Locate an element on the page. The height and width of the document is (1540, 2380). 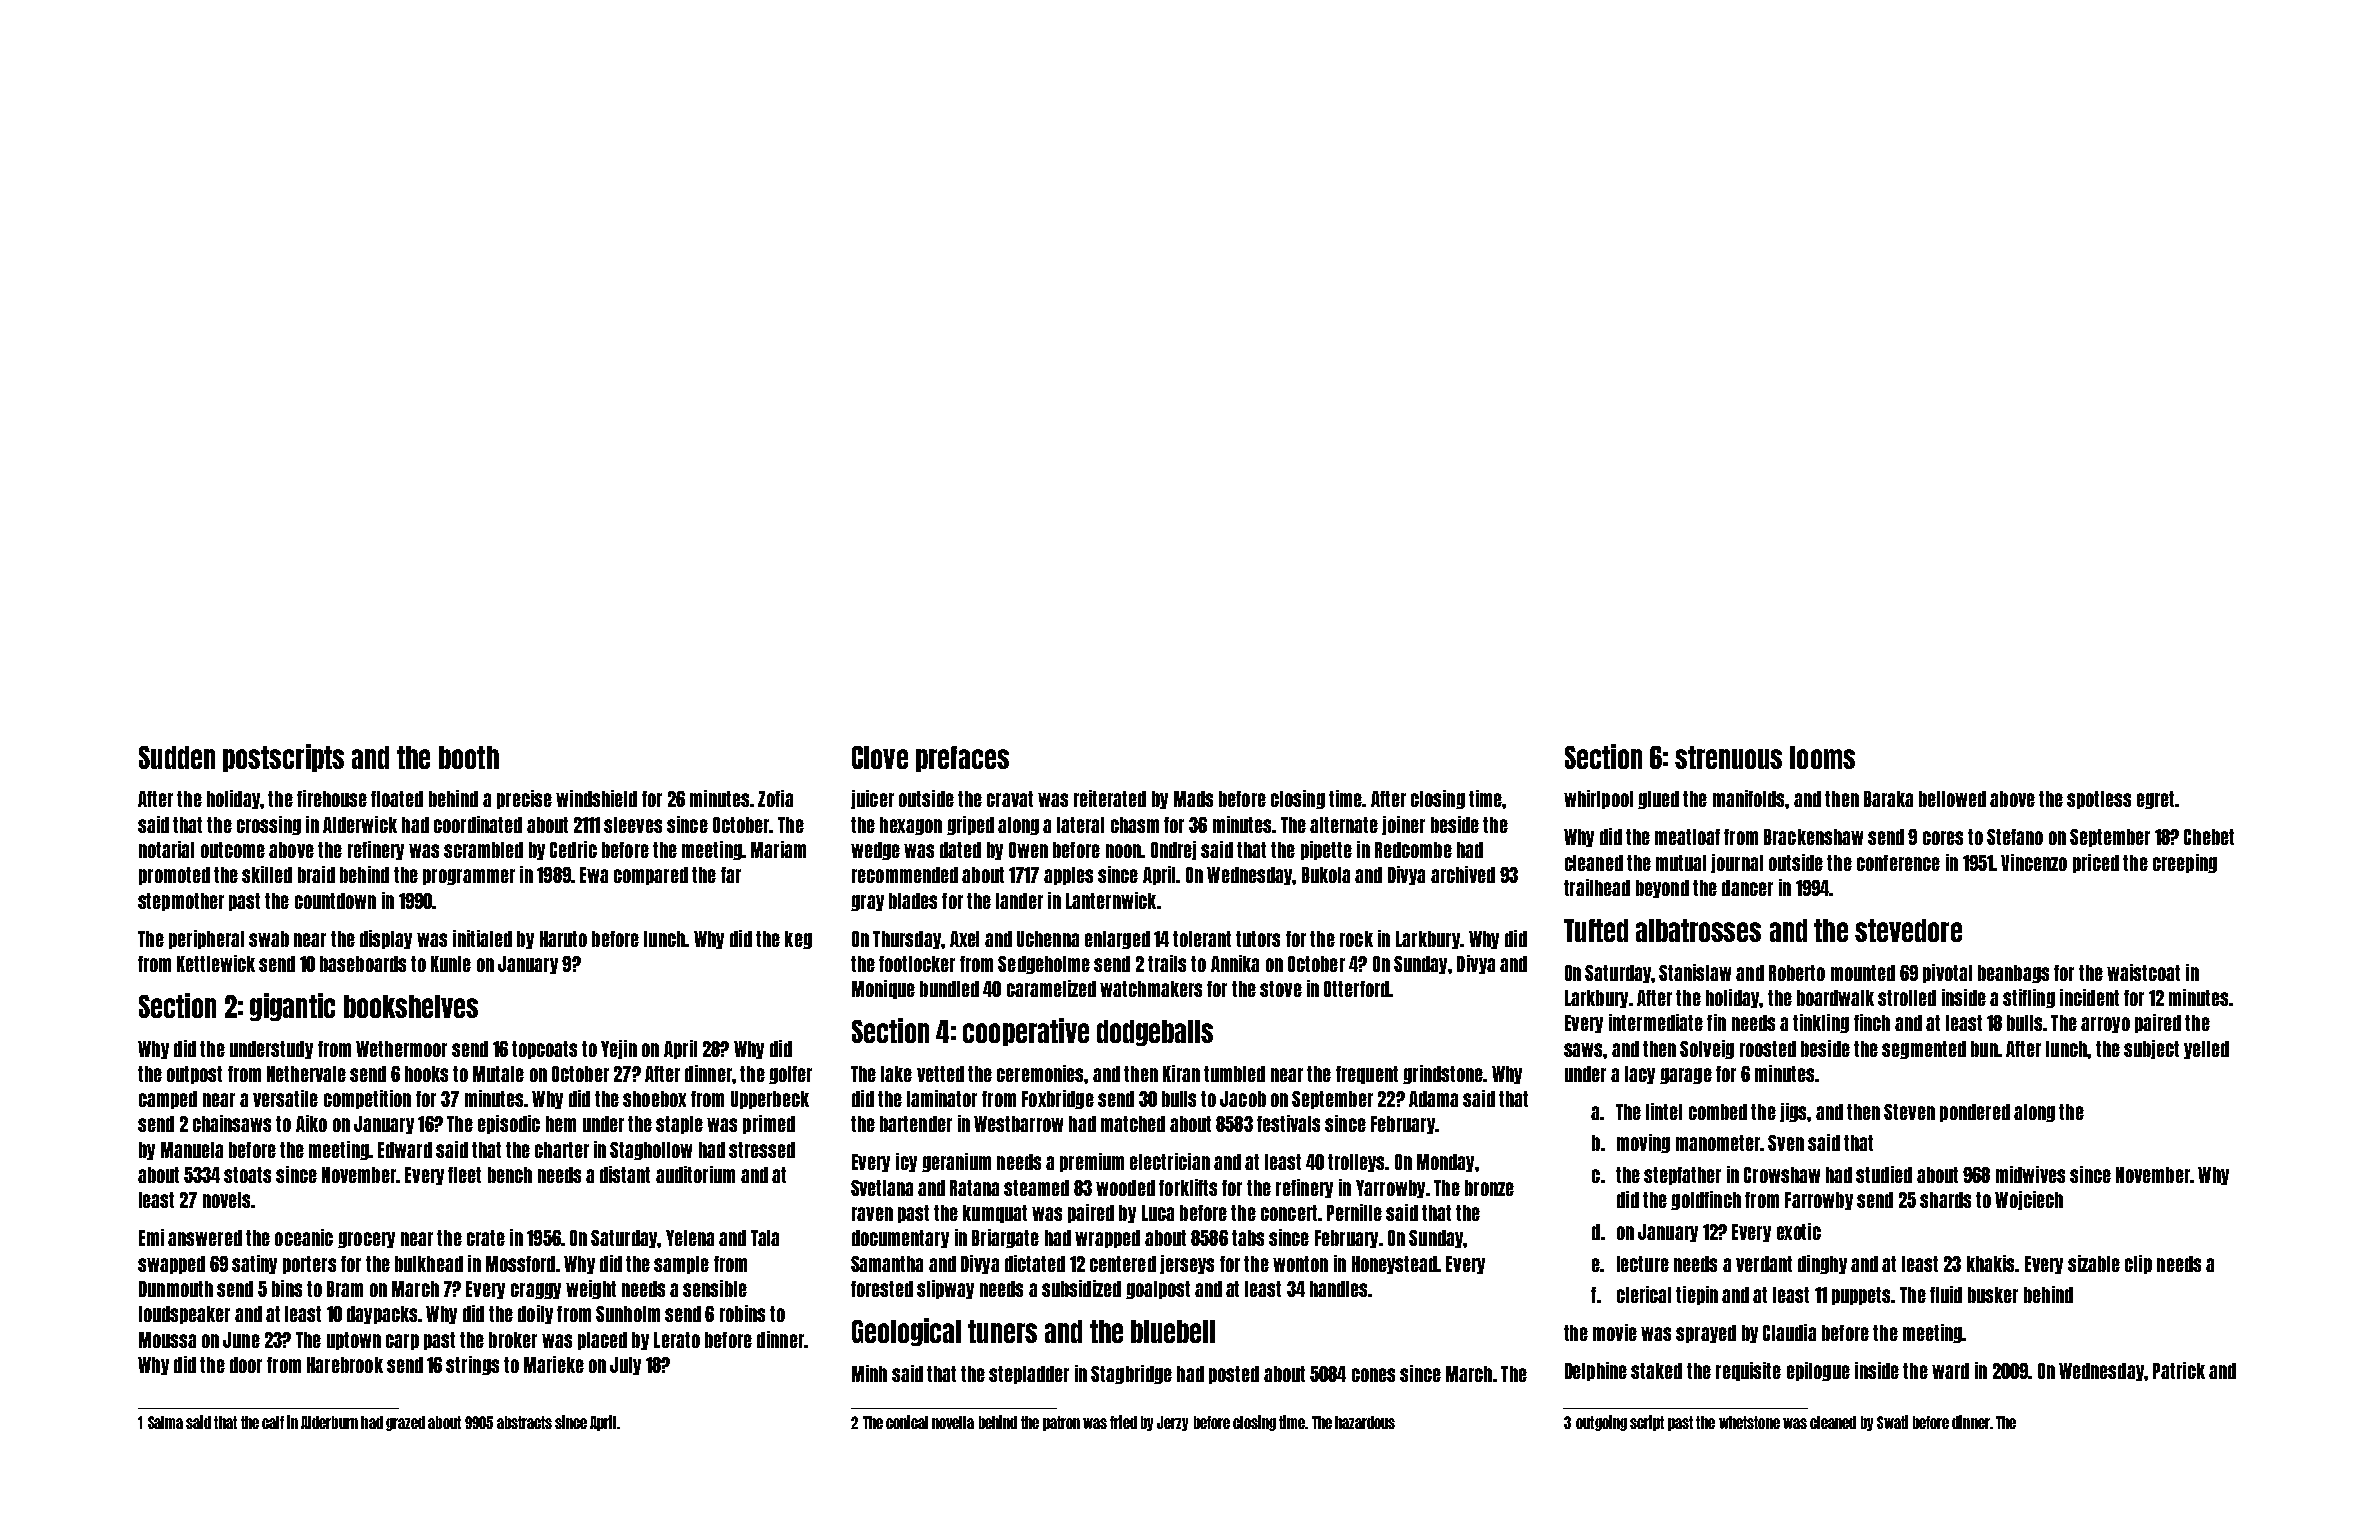
stressed is located at coordinates (762, 1150).
